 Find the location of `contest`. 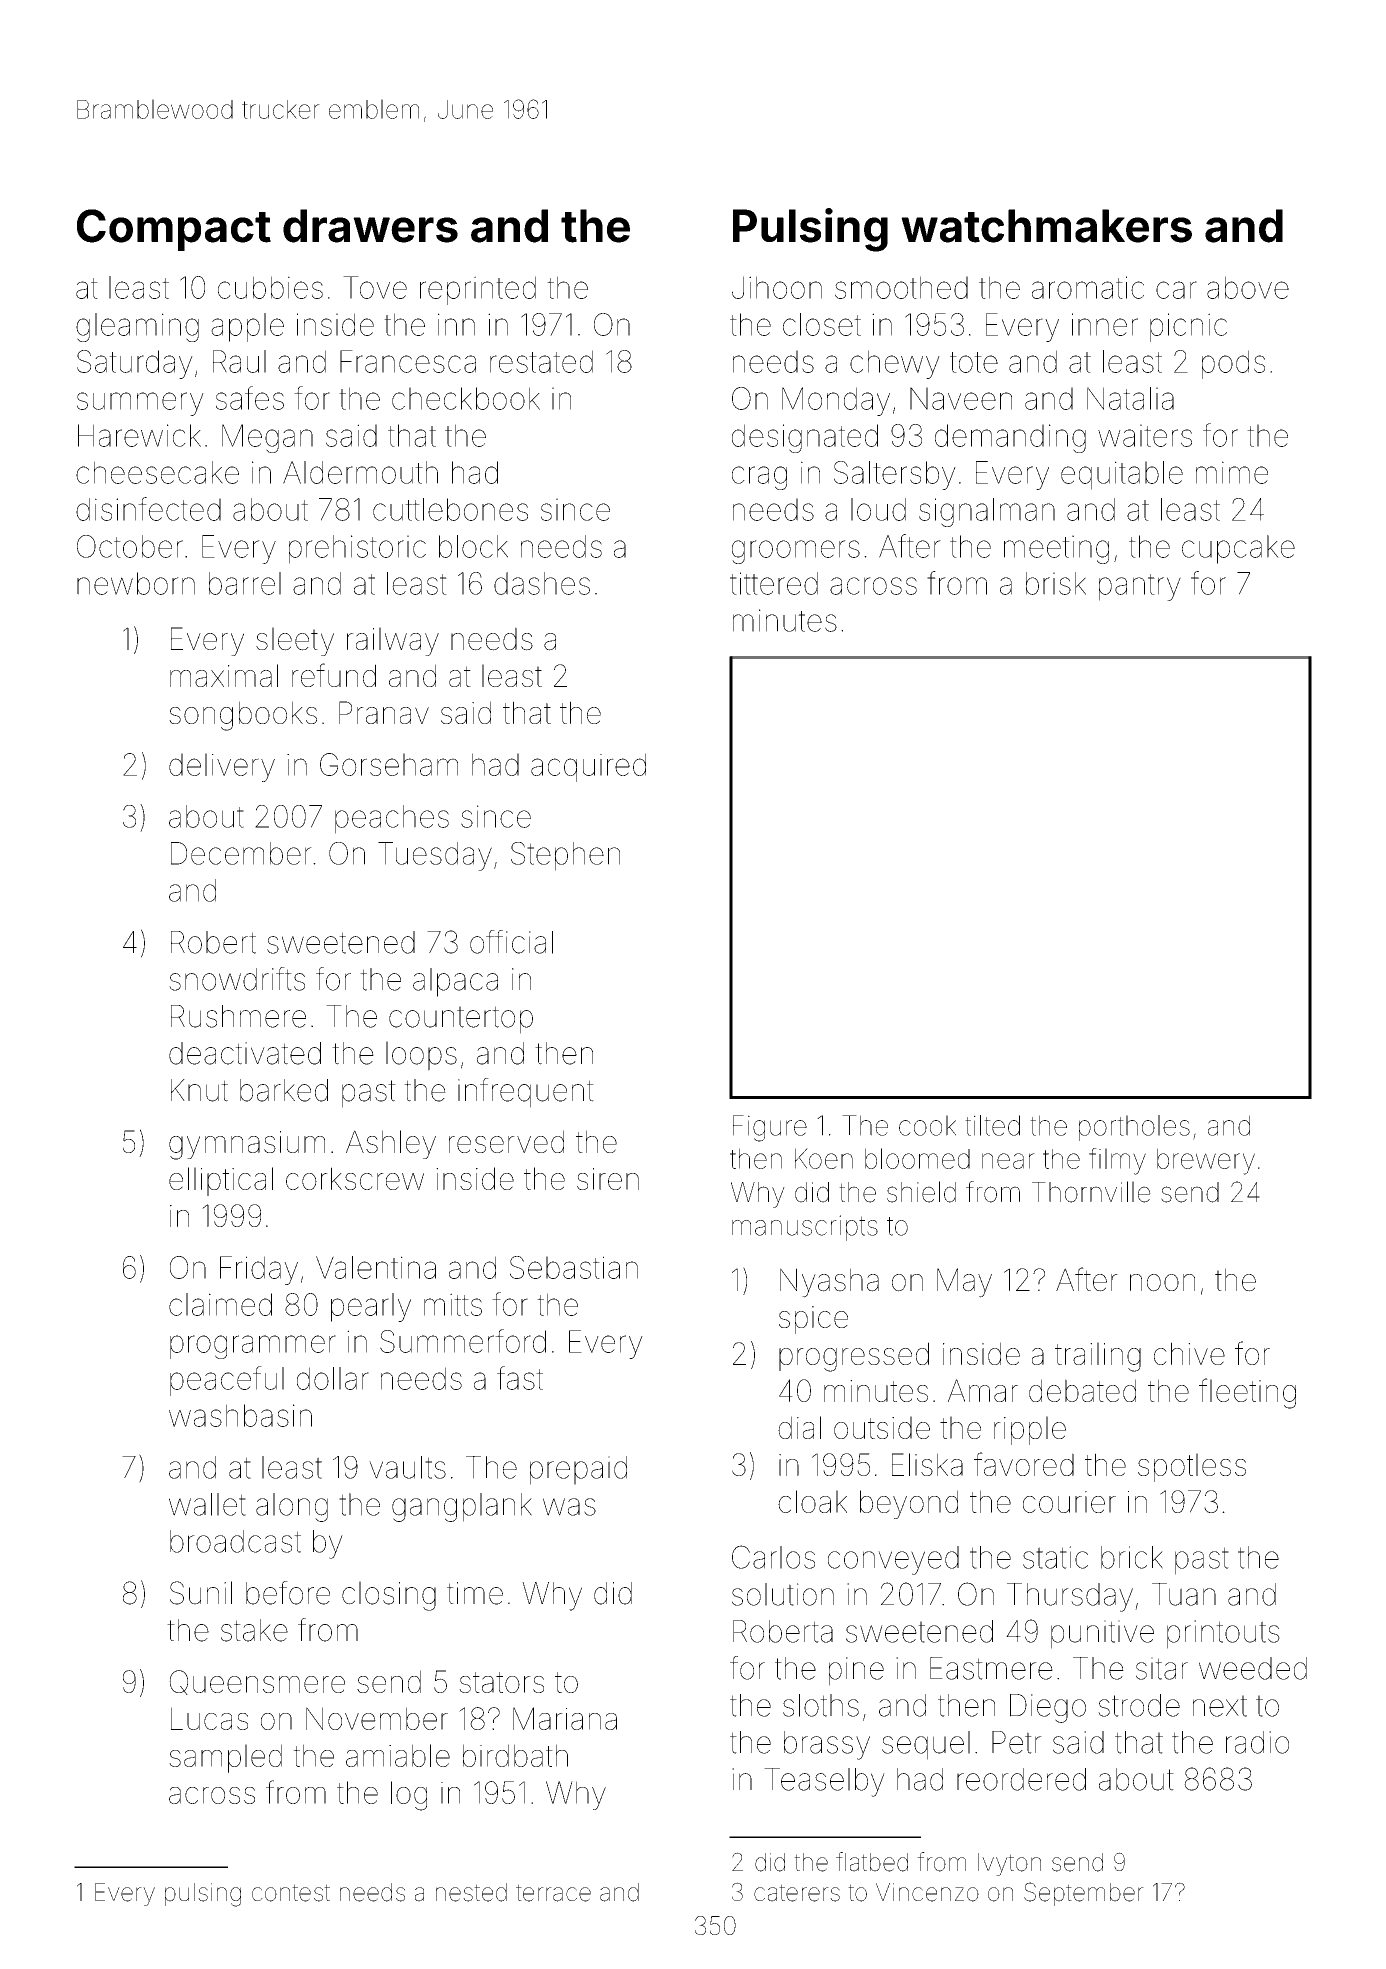

contest is located at coordinates (291, 1893).
